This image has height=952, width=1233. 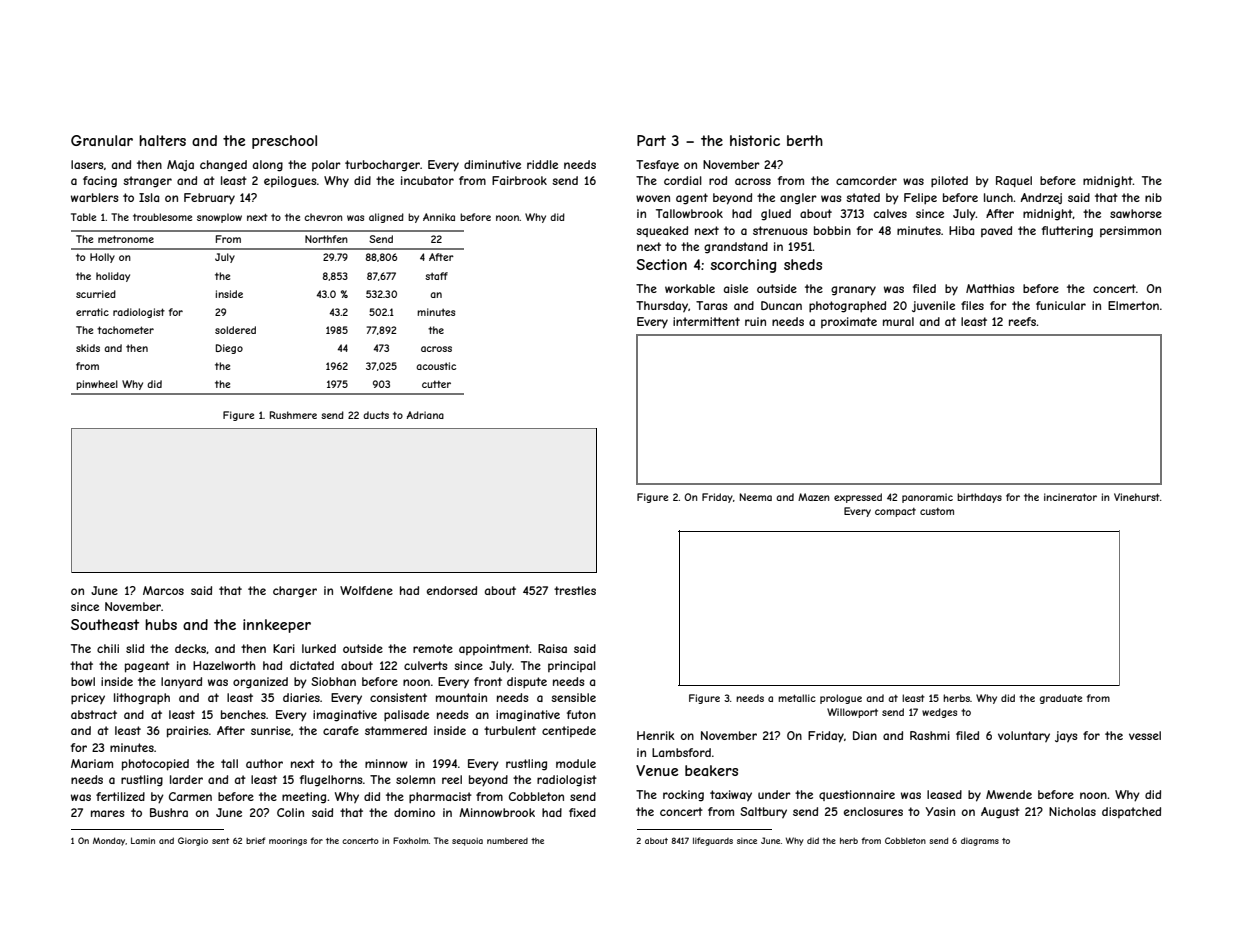 What do you see at coordinates (492, 164) in the image?
I see `diminutive` at bounding box center [492, 164].
